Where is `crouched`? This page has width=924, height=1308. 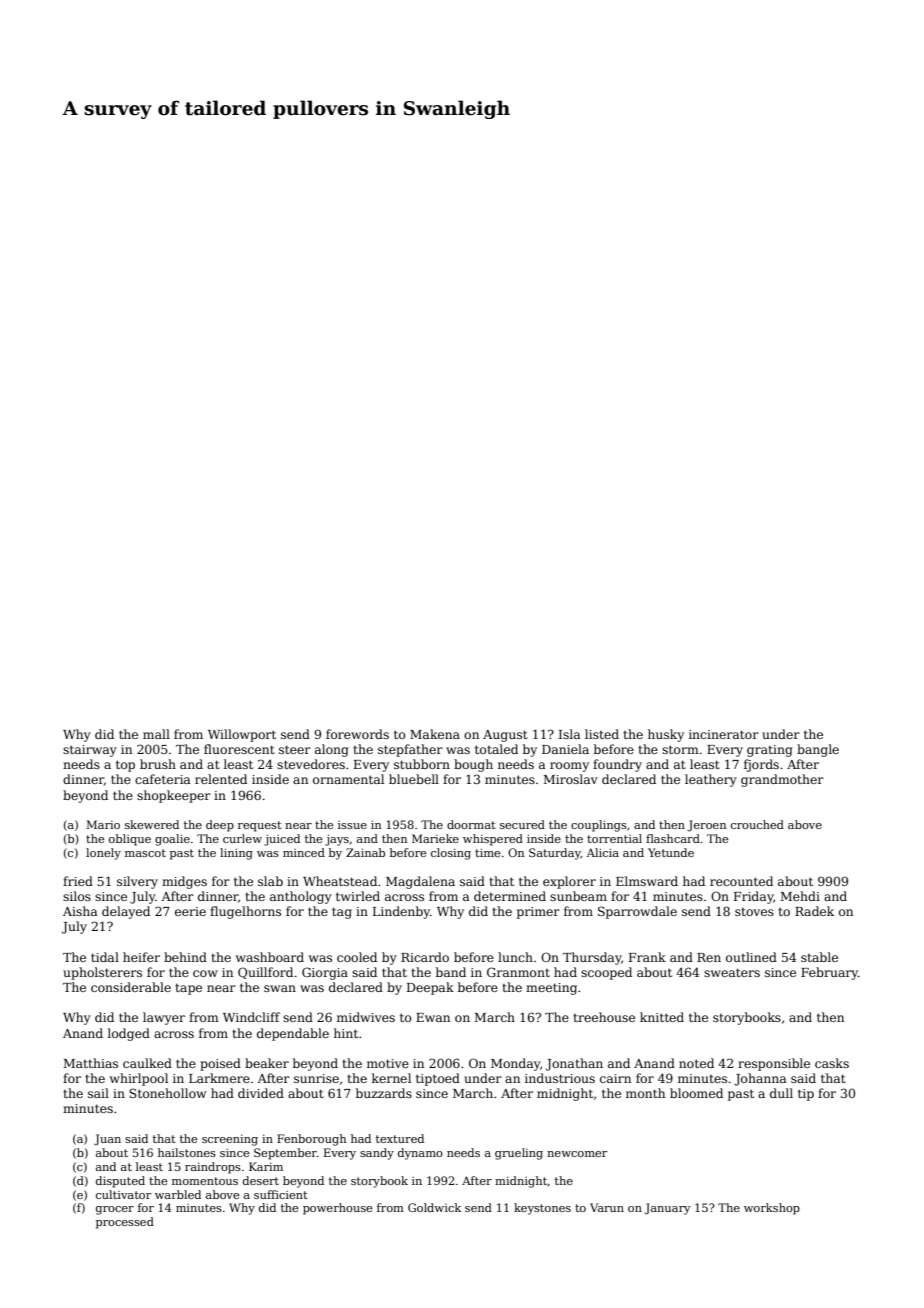 crouched is located at coordinates (757, 824).
